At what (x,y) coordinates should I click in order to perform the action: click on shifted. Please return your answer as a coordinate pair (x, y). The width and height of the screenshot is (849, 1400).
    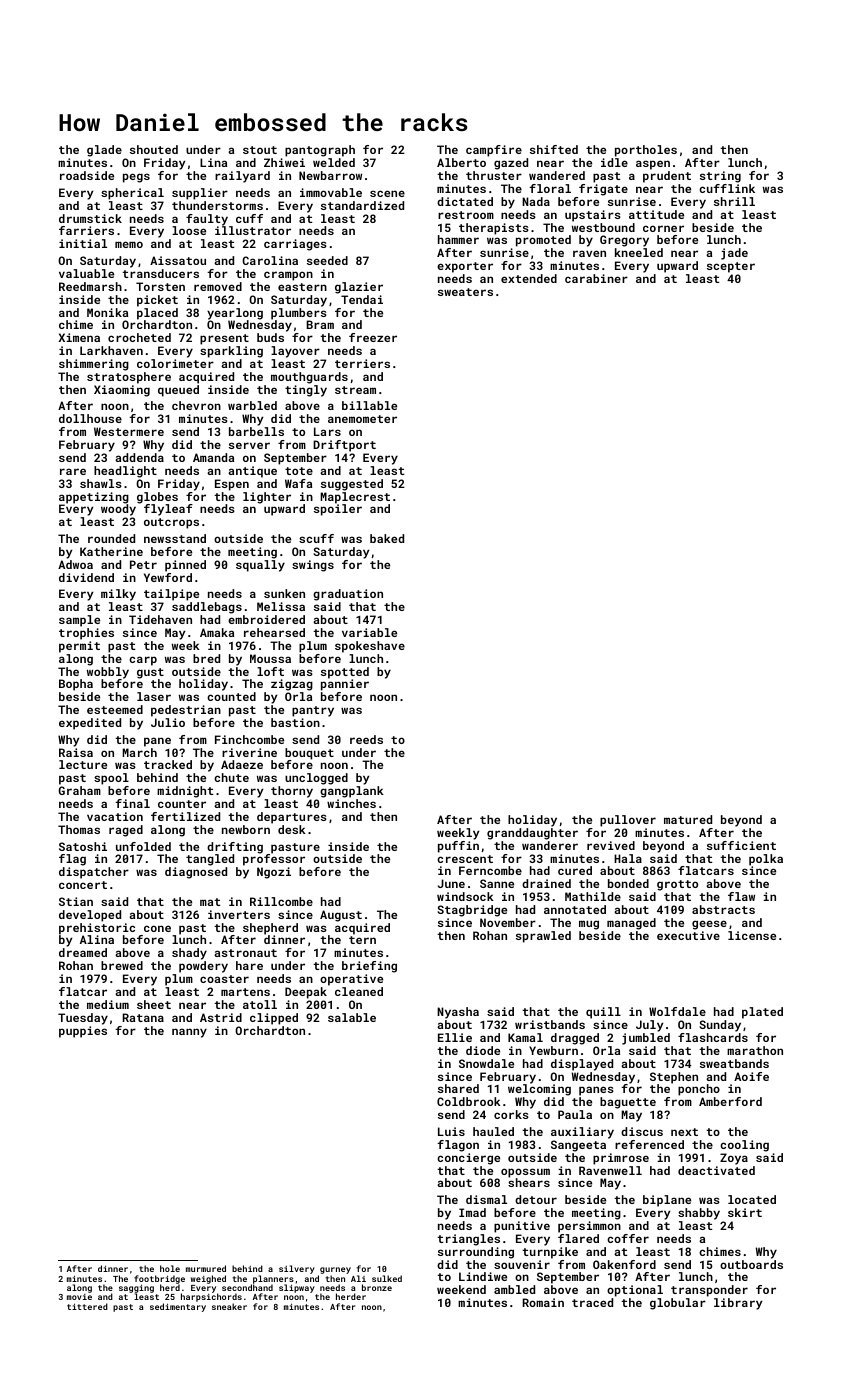
    Looking at the image, I should click on (554, 149).
